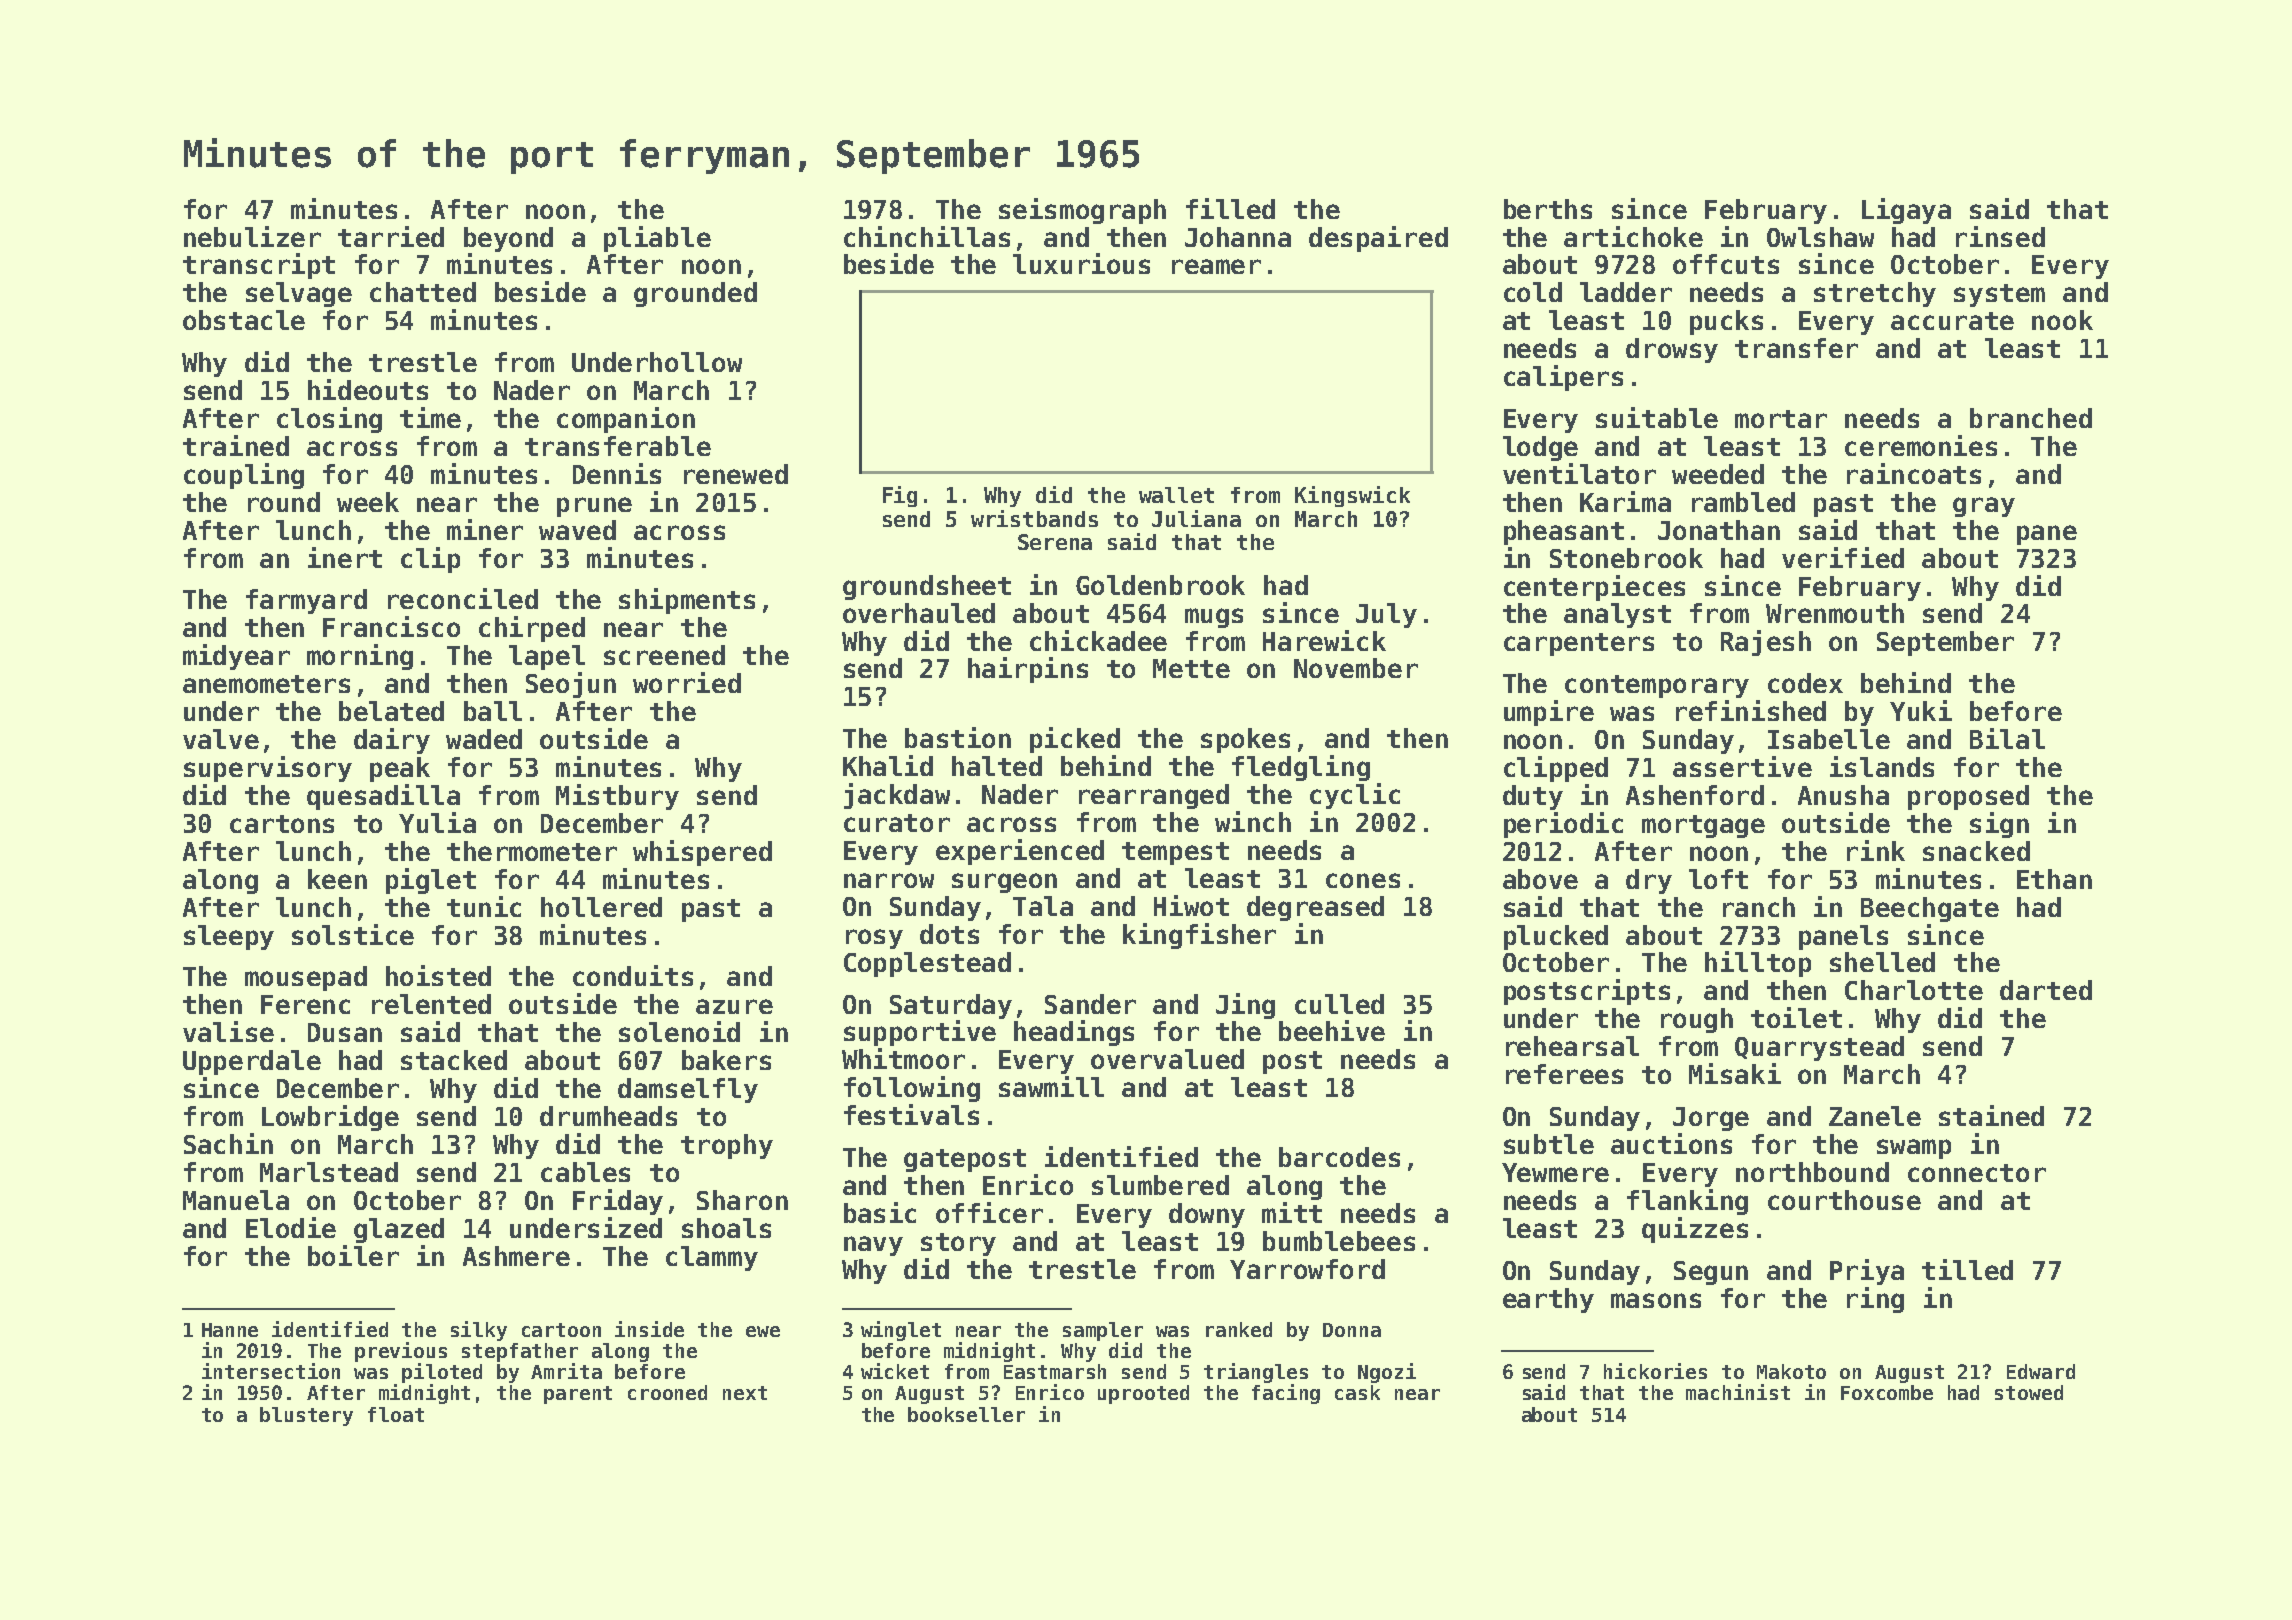 The width and height of the image is (2292, 1620). I want to click on filled, so click(1230, 208).
